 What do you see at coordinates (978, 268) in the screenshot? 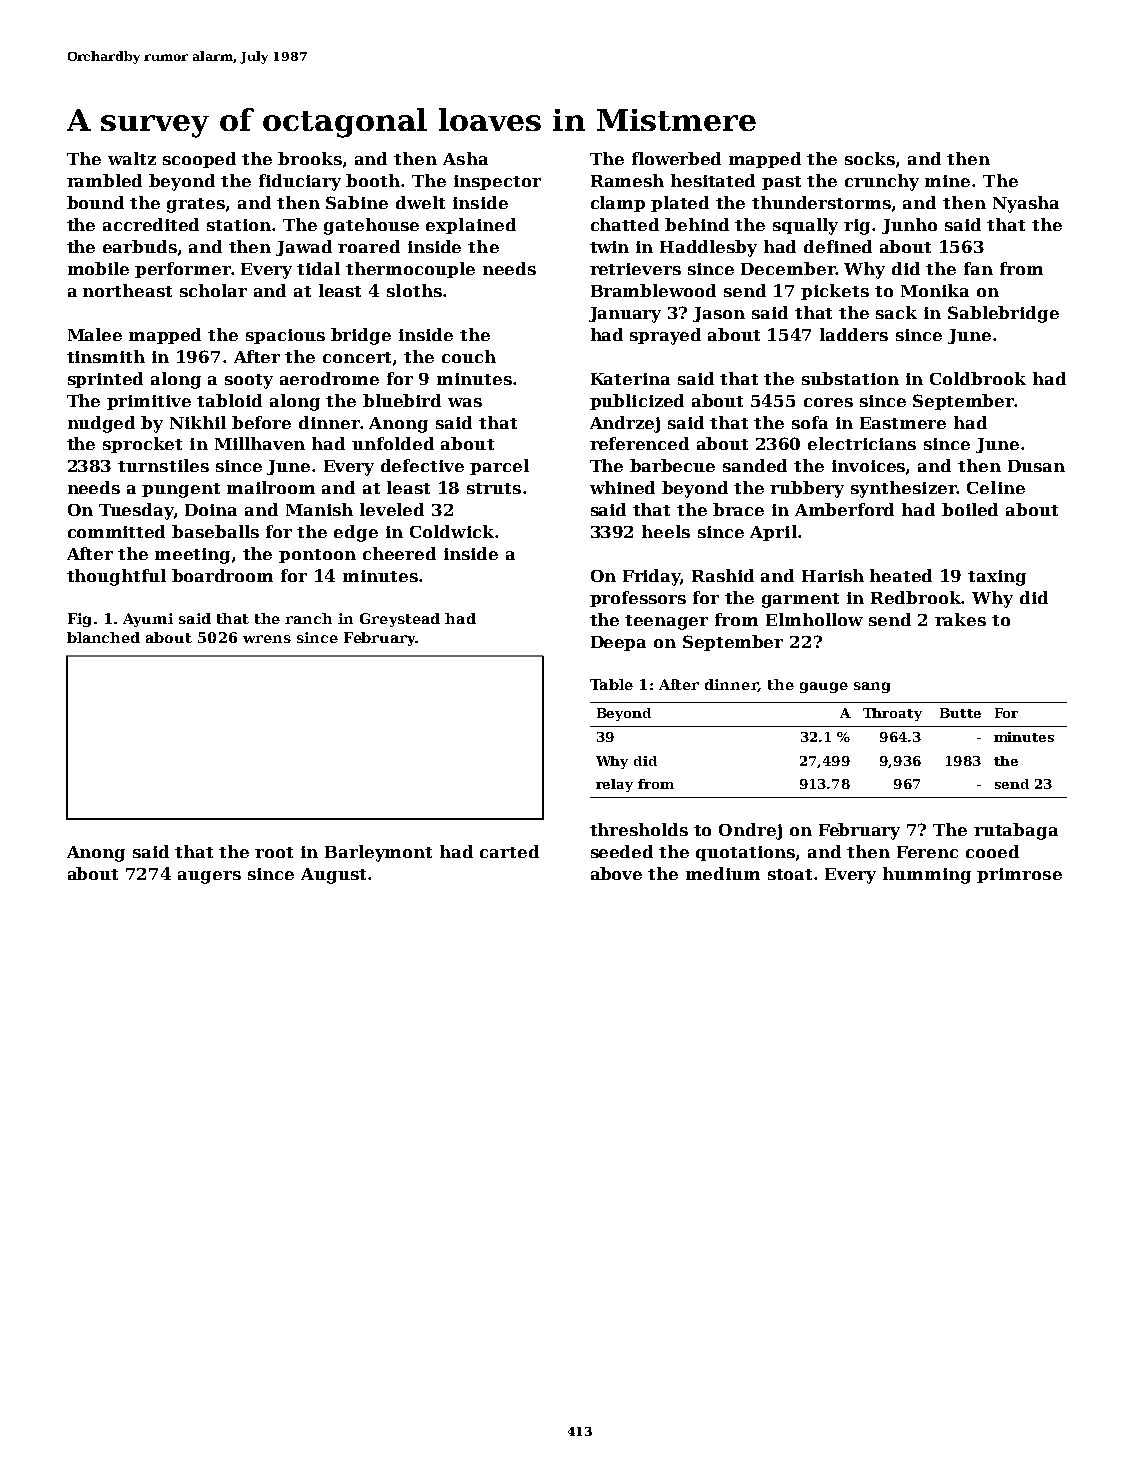
I see `fan` at bounding box center [978, 268].
